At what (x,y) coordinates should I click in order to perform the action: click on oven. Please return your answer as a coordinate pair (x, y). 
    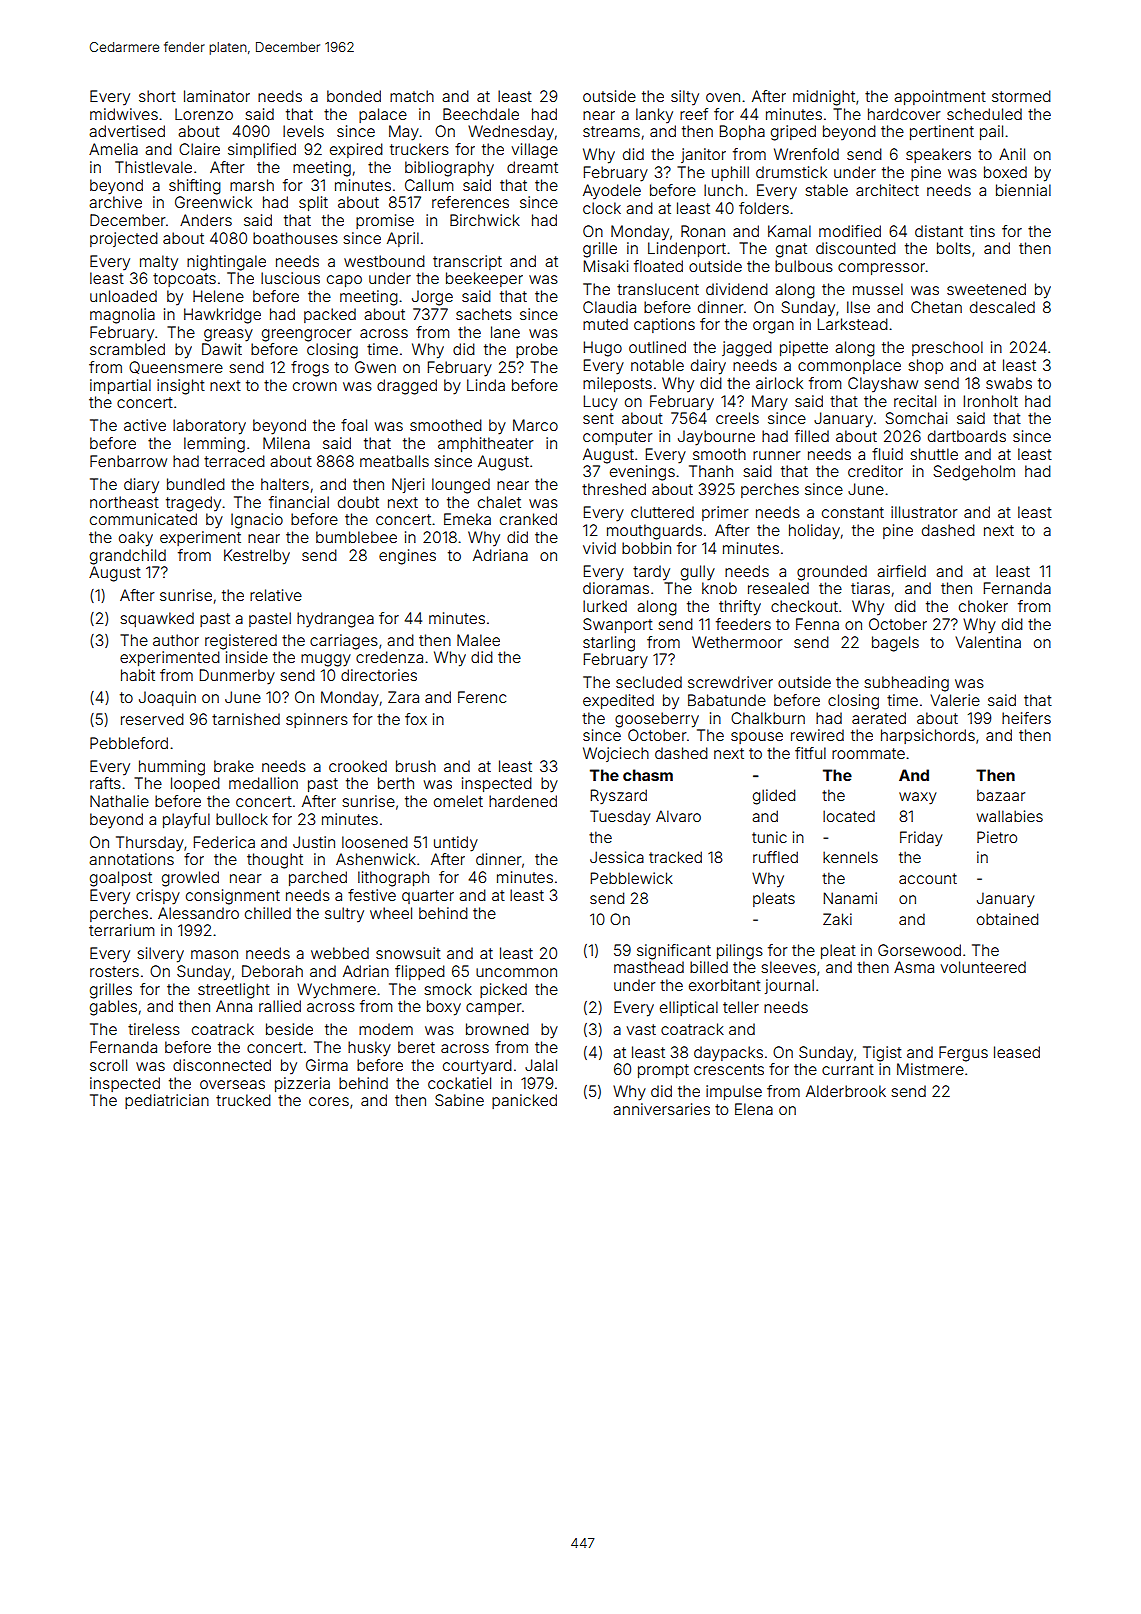
    Looking at the image, I should click on (723, 97).
